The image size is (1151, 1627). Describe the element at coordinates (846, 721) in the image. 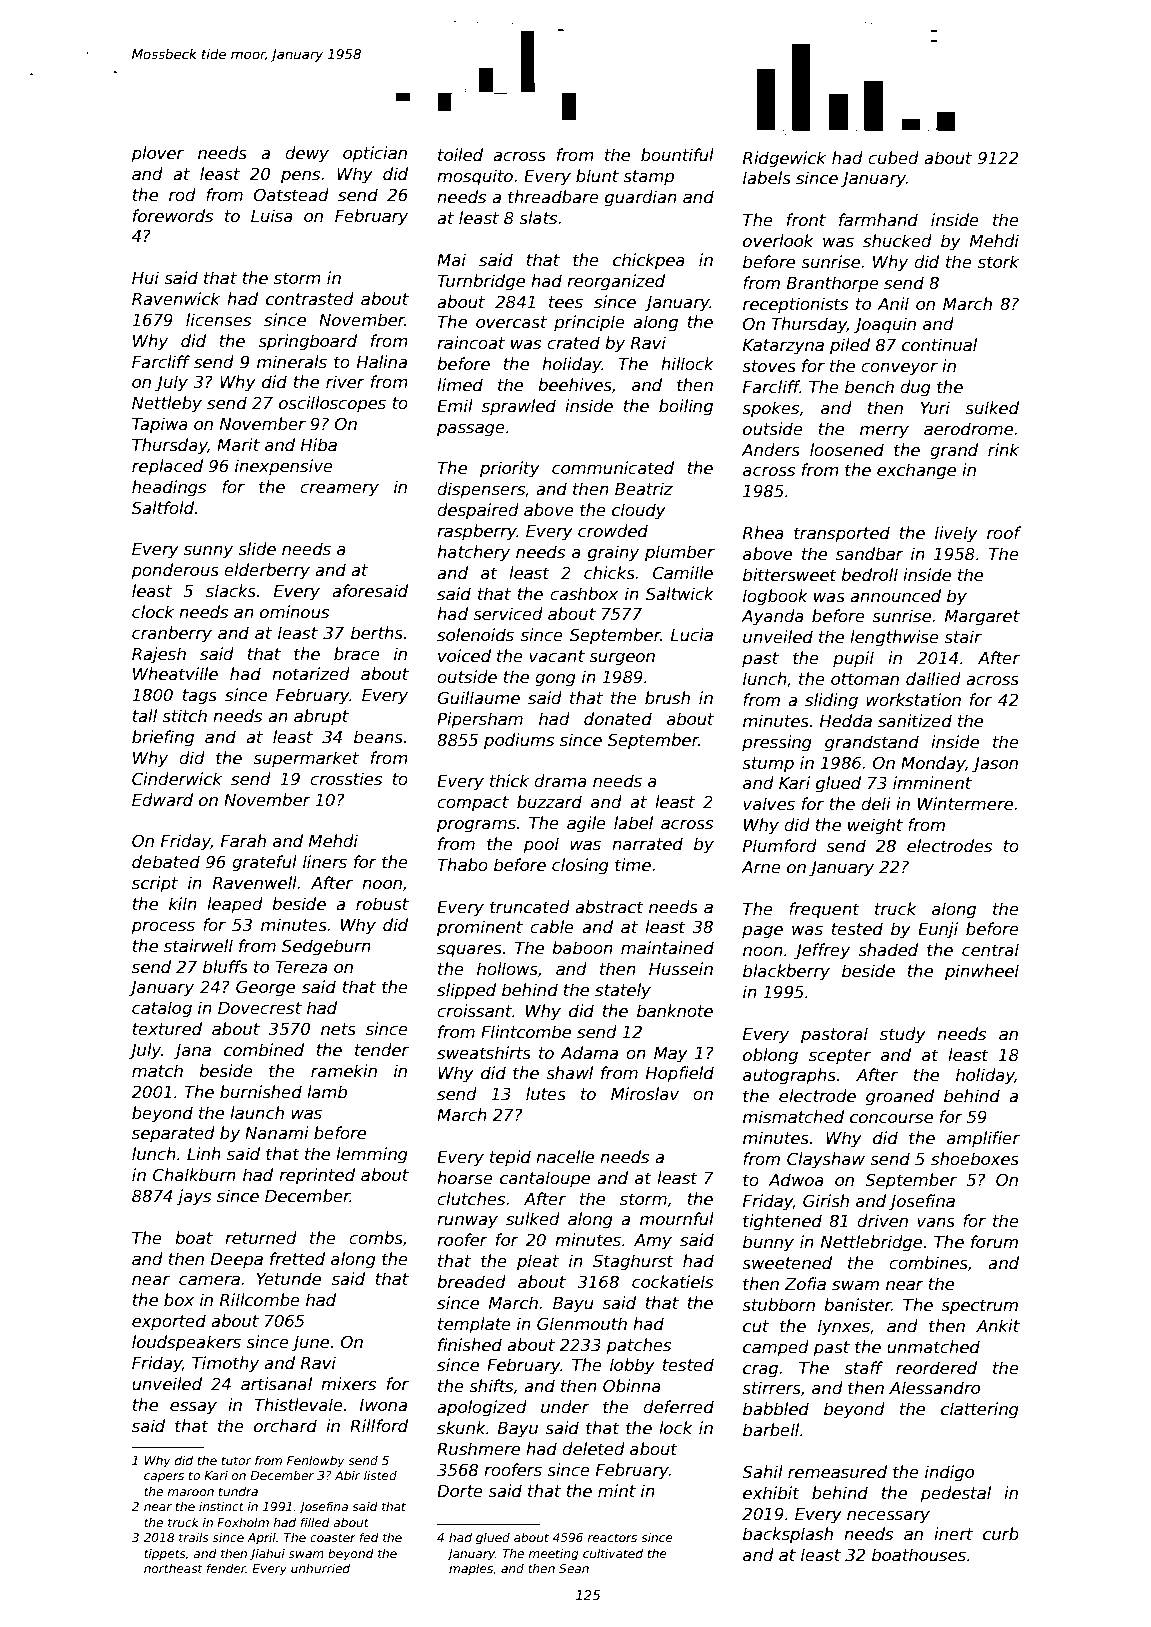

I see `Hedda` at that location.
